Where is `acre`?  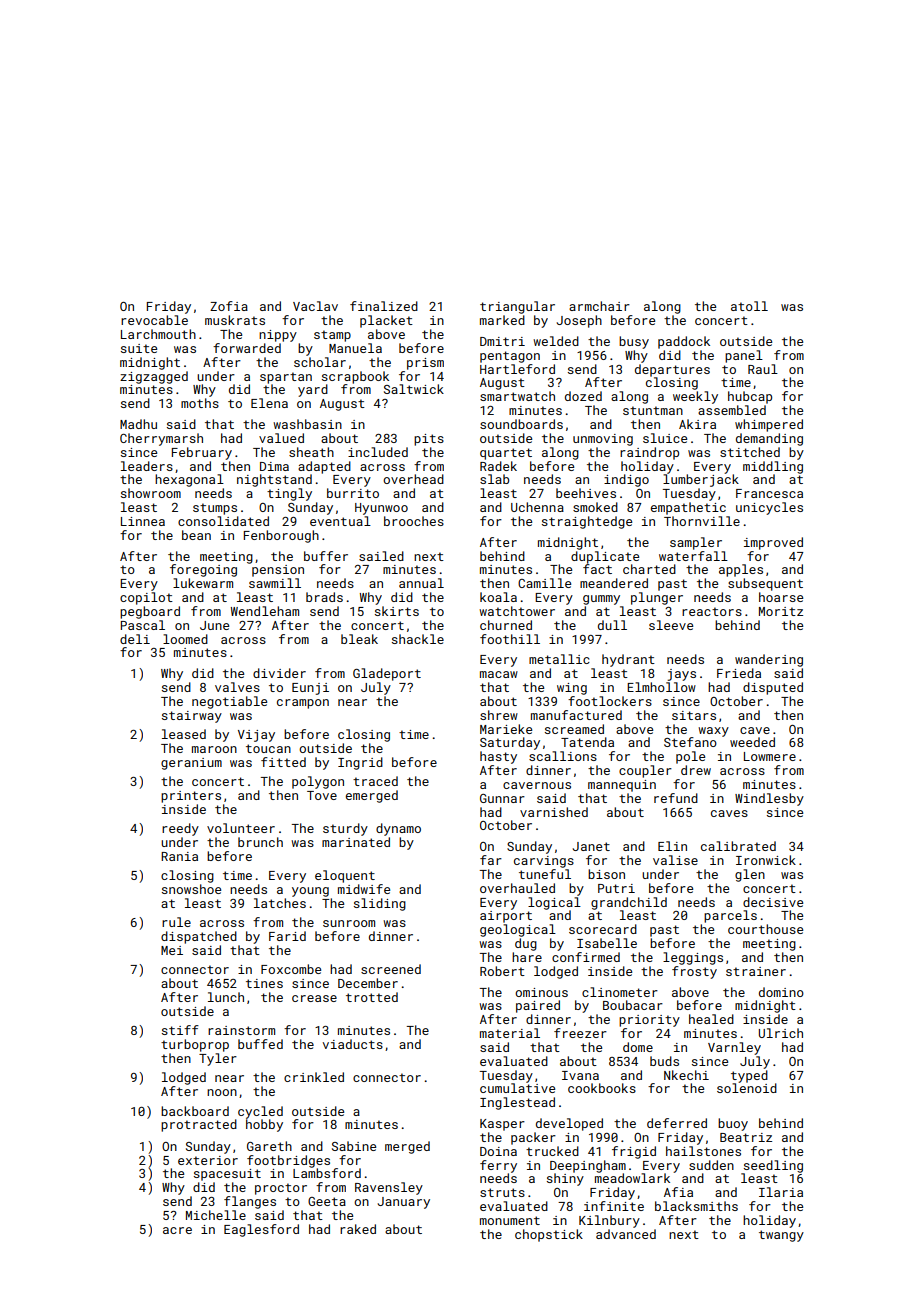
acre is located at coordinates (177, 1230).
